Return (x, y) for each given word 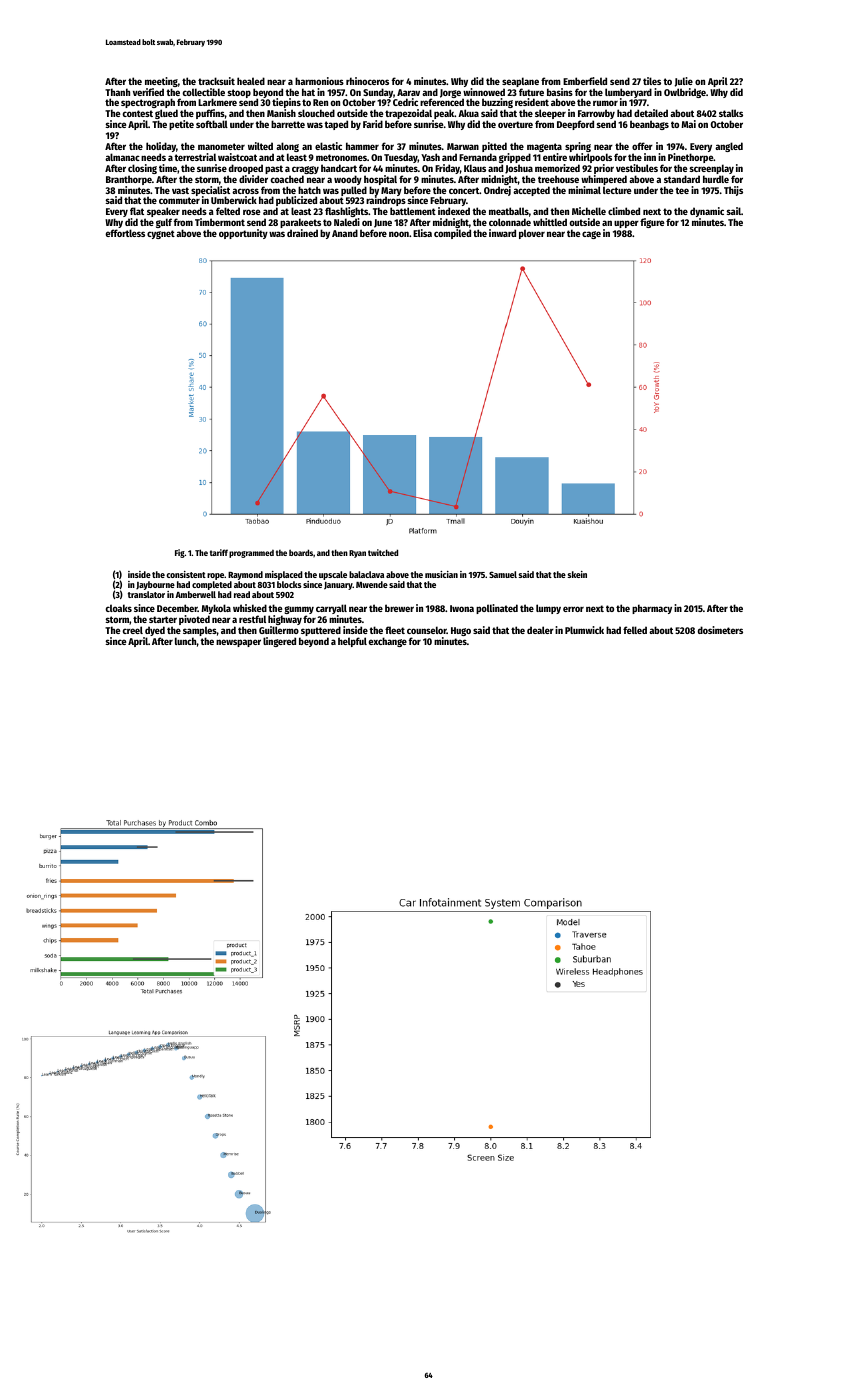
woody (348, 180)
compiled (452, 234)
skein (577, 574)
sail (734, 211)
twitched (383, 552)
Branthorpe (129, 180)
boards (301, 552)
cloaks (118, 608)
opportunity (243, 234)
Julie (684, 82)
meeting (161, 82)
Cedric (405, 102)
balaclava (366, 574)
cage (591, 235)
